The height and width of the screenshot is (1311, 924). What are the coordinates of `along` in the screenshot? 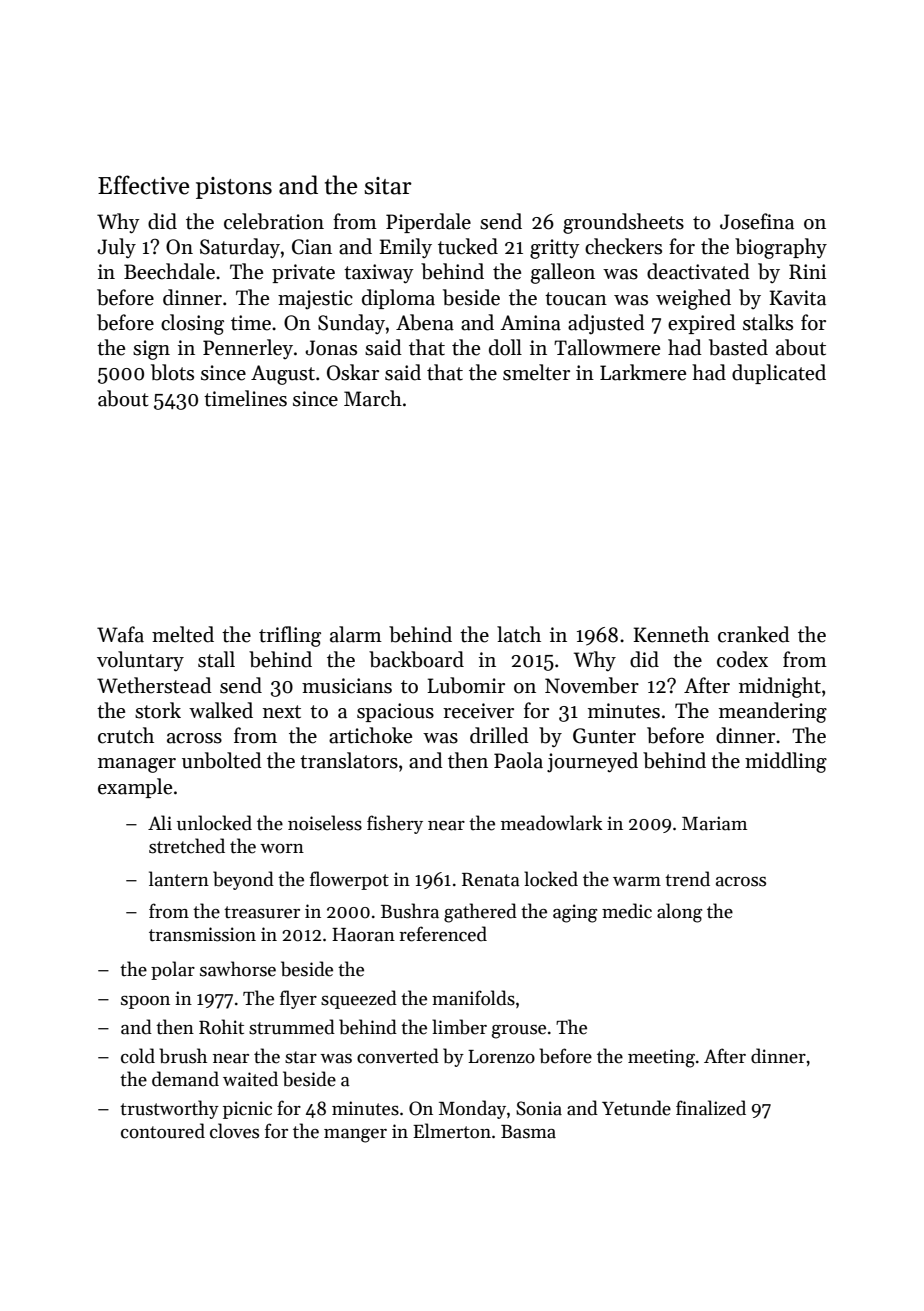 It's located at (679, 913).
